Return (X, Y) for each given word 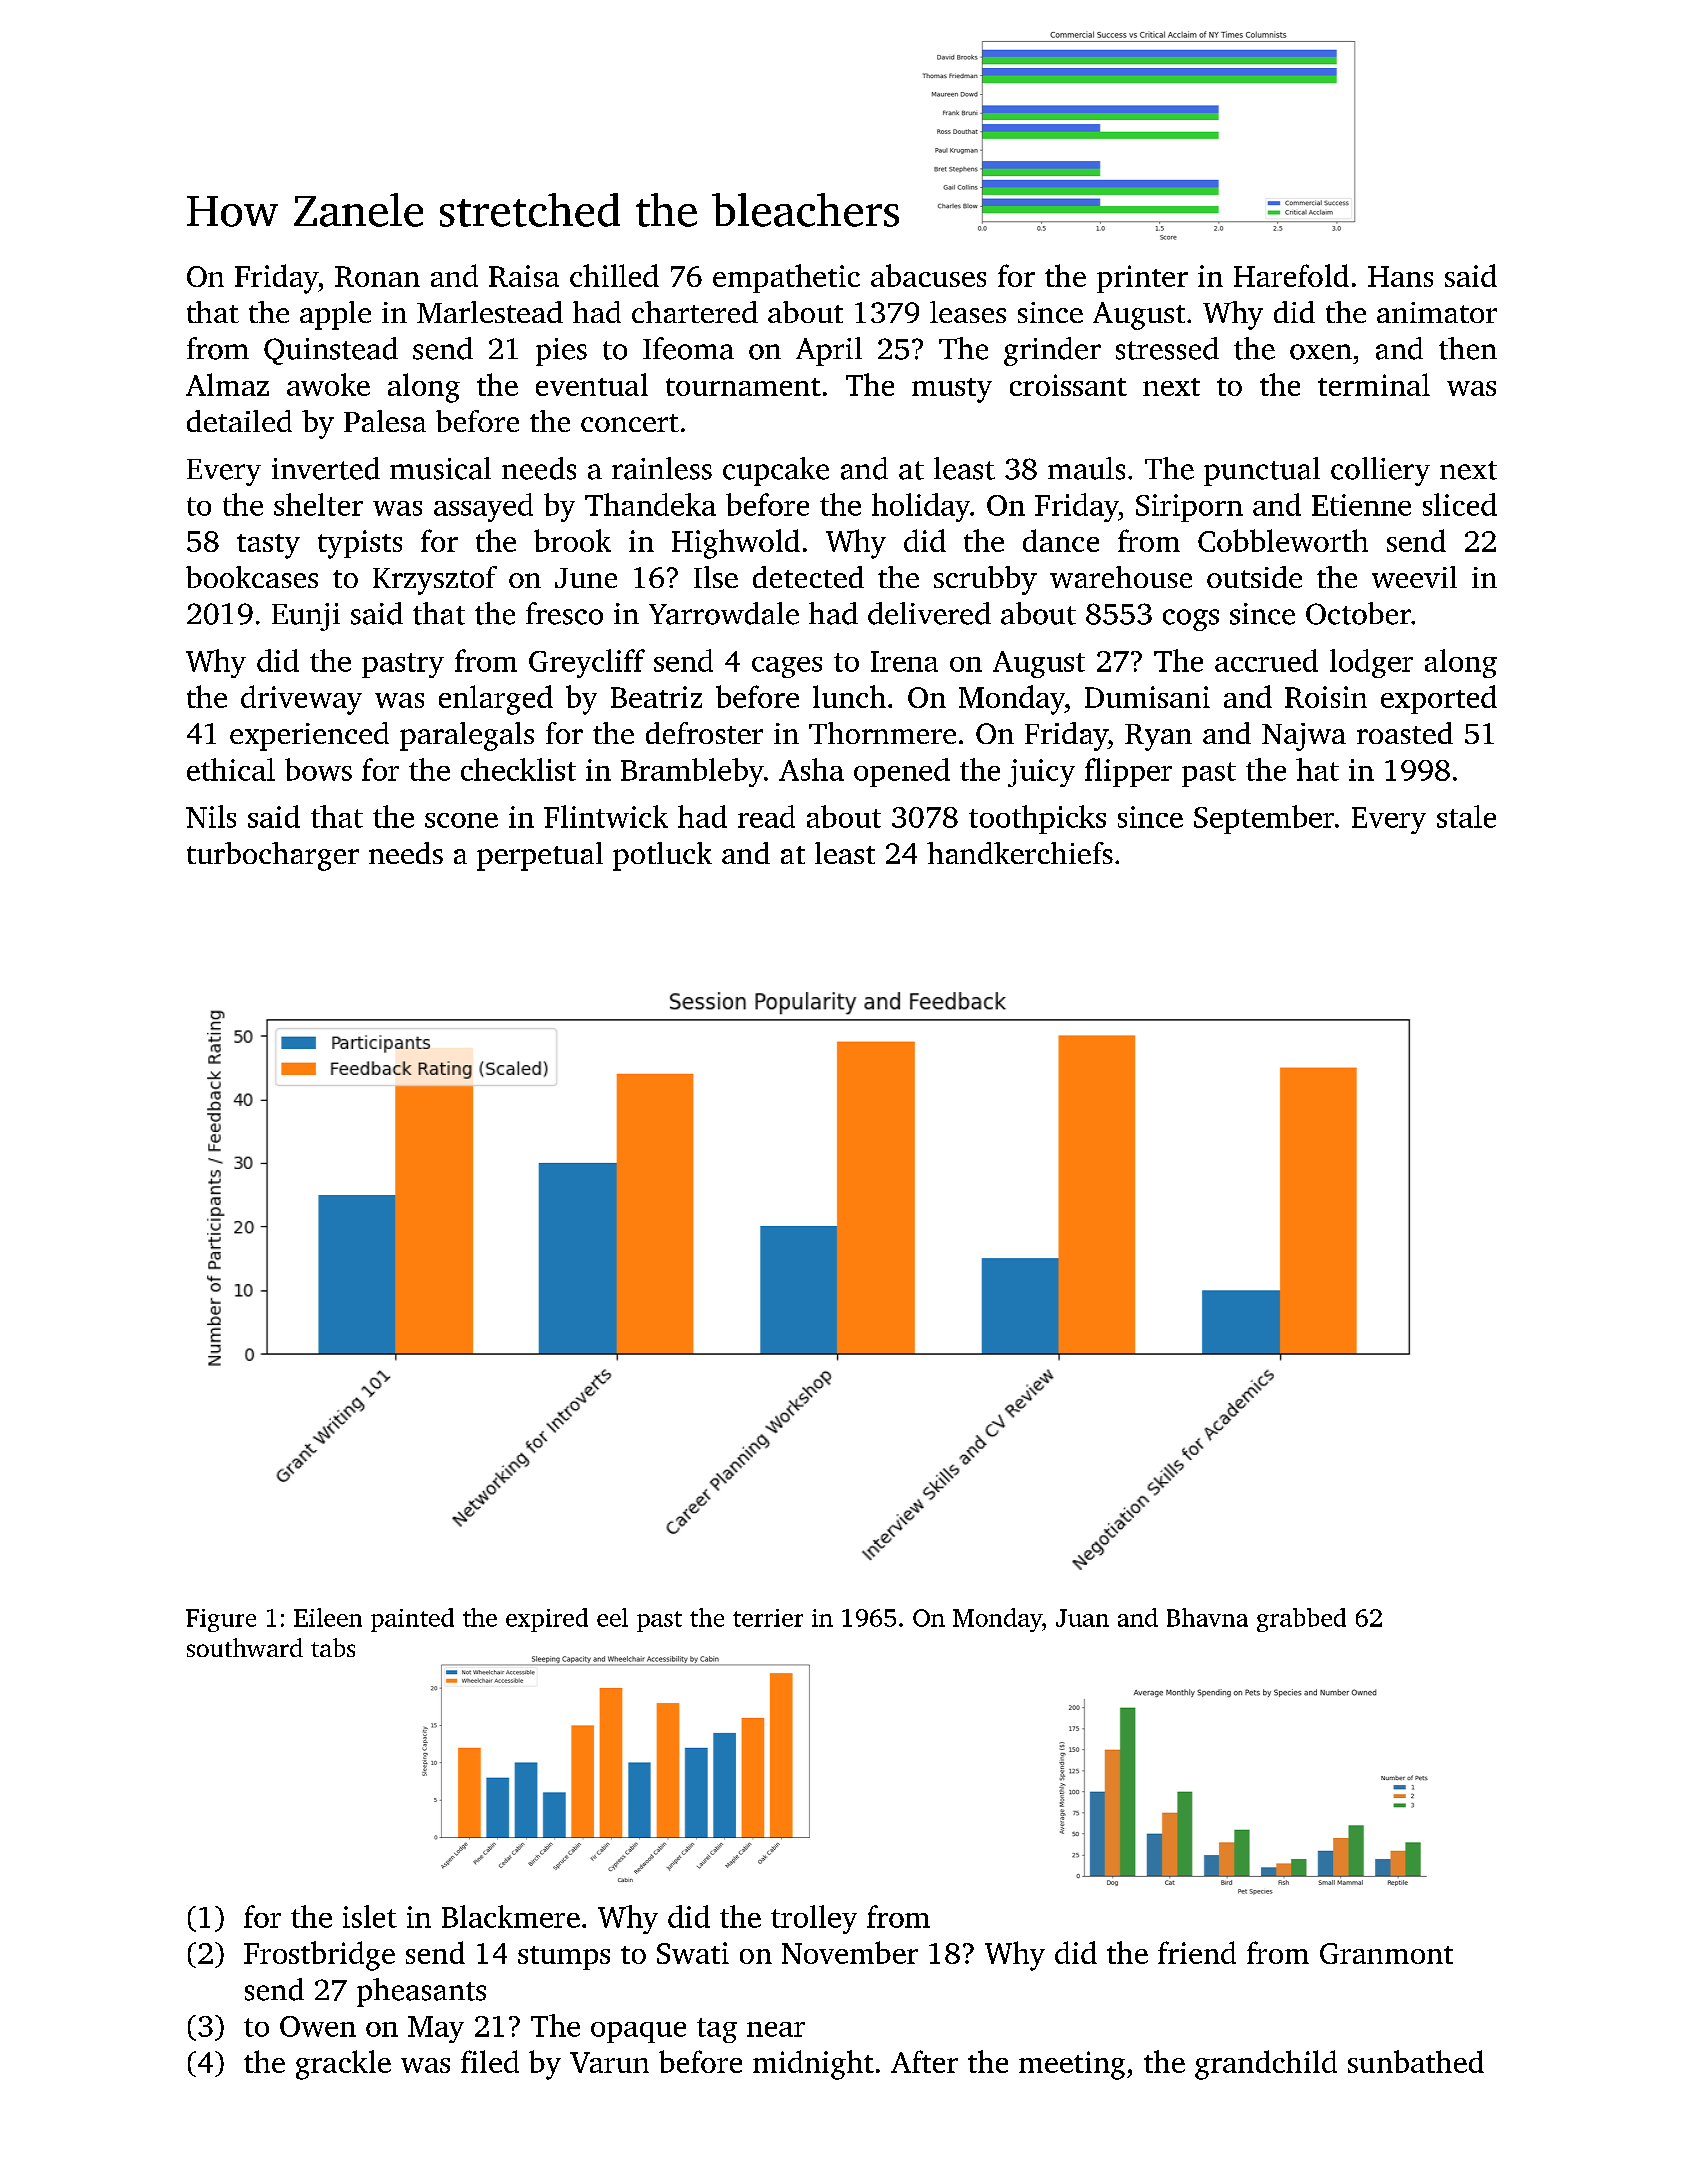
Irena (904, 661)
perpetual (540, 856)
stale (1466, 816)
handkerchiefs (1020, 853)
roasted (1405, 733)
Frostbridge (319, 1956)
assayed (483, 507)
